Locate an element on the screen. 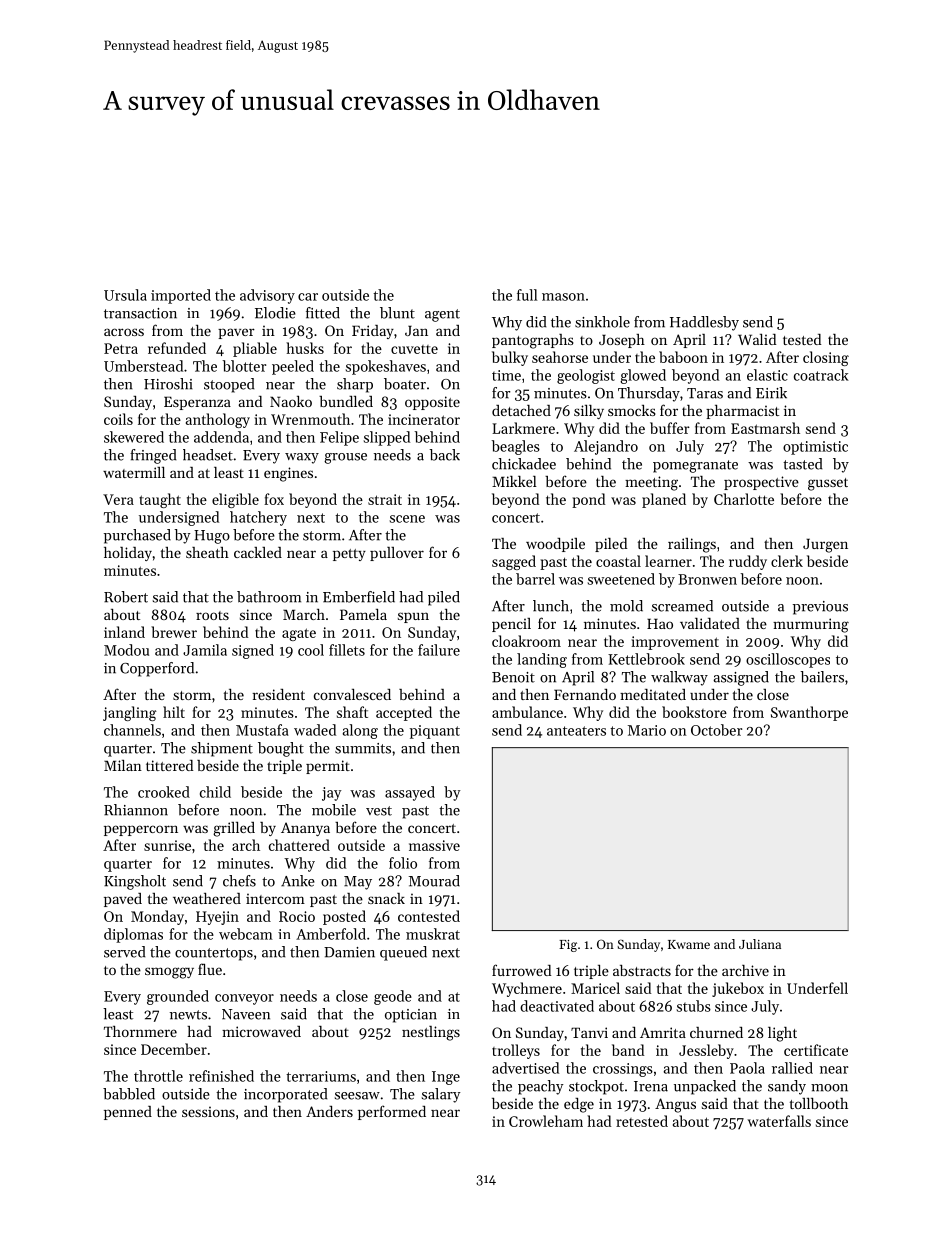  Naveen is located at coordinates (246, 1014).
